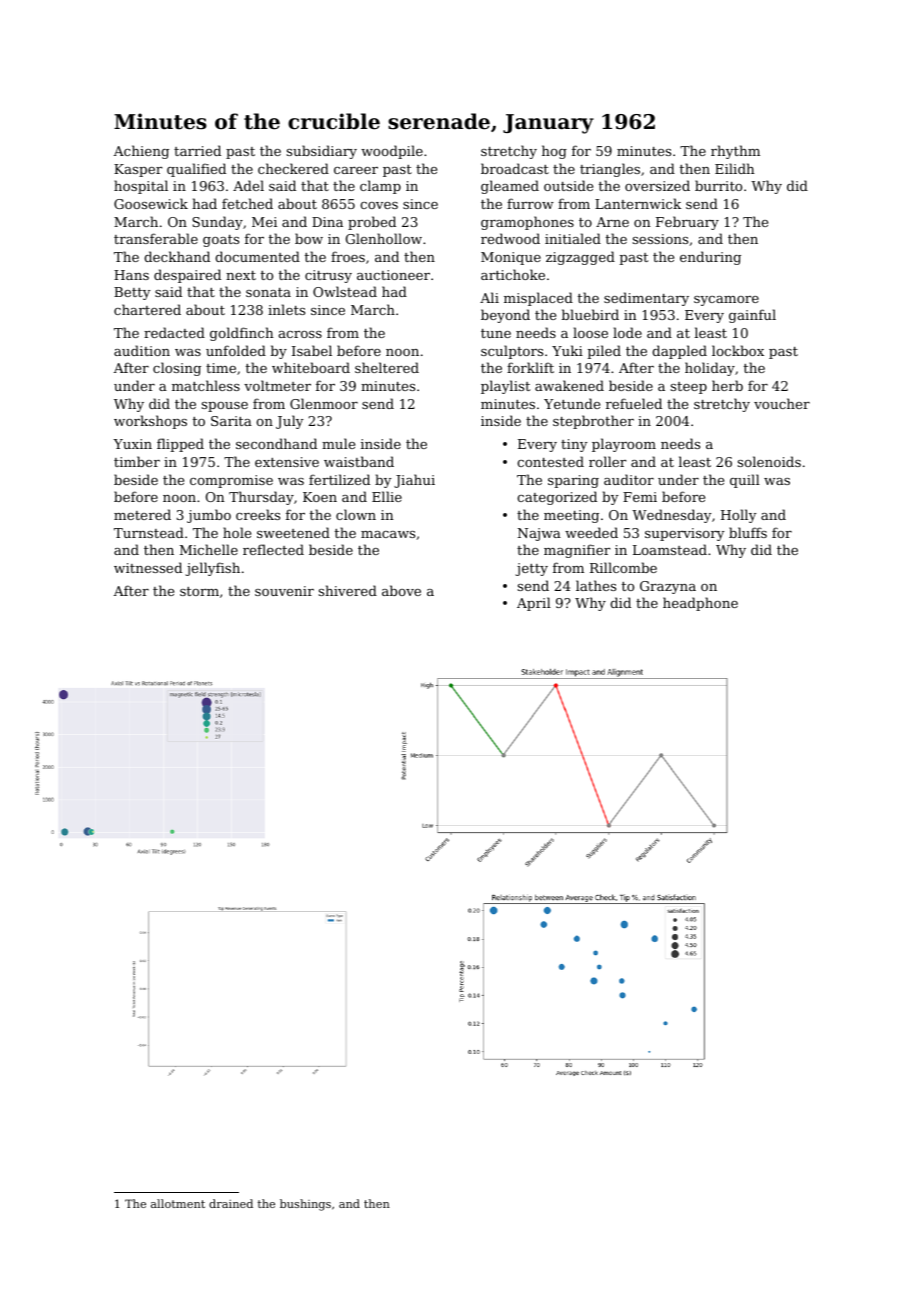 This screenshot has height=1308, width=924. I want to click on macaws, so click(388, 534).
